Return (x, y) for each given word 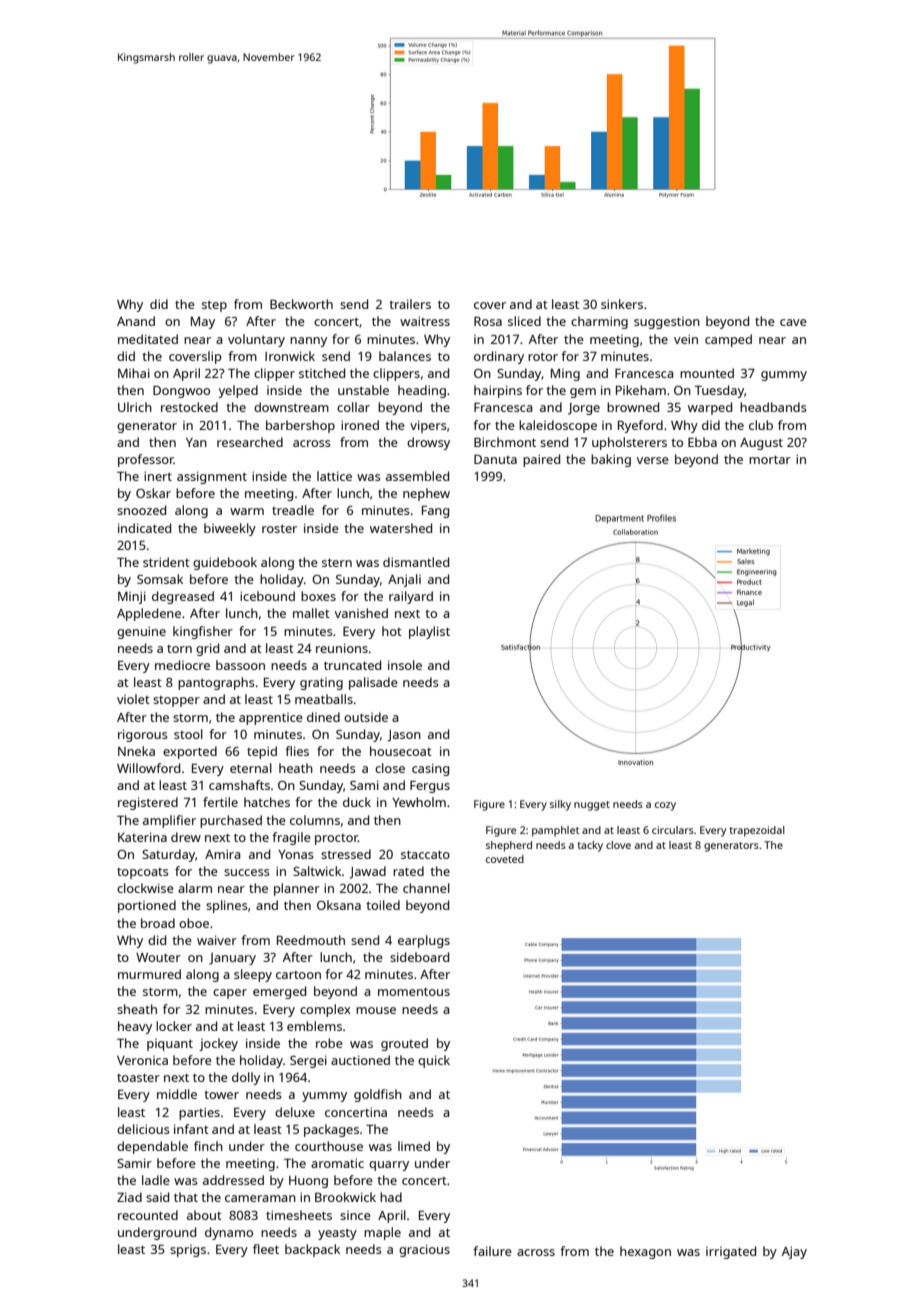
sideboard (419, 957)
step (214, 306)
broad (158, 923)
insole (405, 665)
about (204, 1215)
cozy (665, 806)
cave (793, 322)
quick (434, 1061)
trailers (410, 304)
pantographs (216, 683)
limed (414, 1146)
